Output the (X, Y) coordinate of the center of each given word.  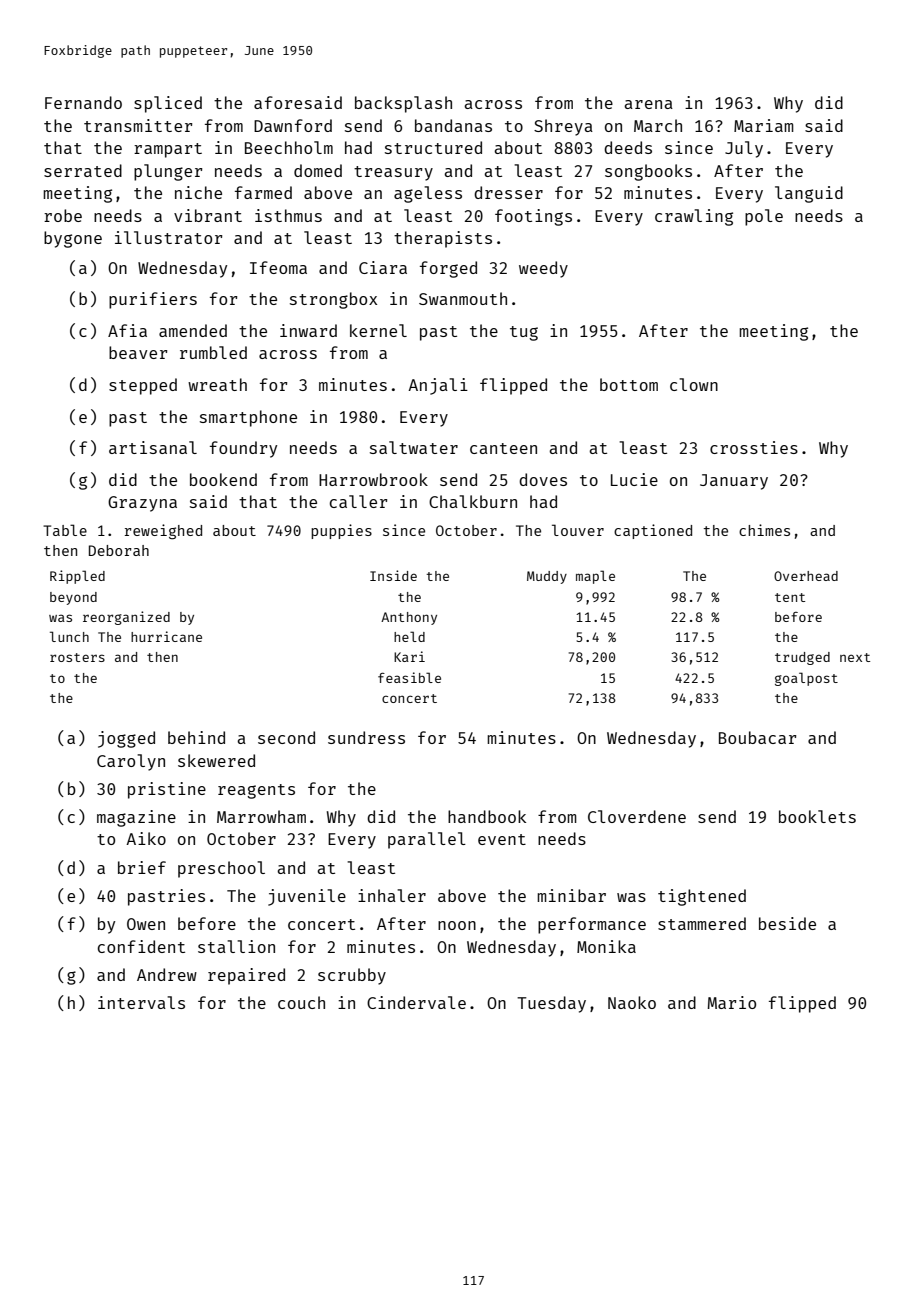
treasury (393, 173)
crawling (694, 217)
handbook (487, 816)
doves (543, 479)
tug (524, 333)
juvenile (307, 897)
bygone (73, 239)
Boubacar (757, 737)
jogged (126, 739)
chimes (764, 530)
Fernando (83, 102)
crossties (754, 447)
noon (457, 925)
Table (65, 530)
